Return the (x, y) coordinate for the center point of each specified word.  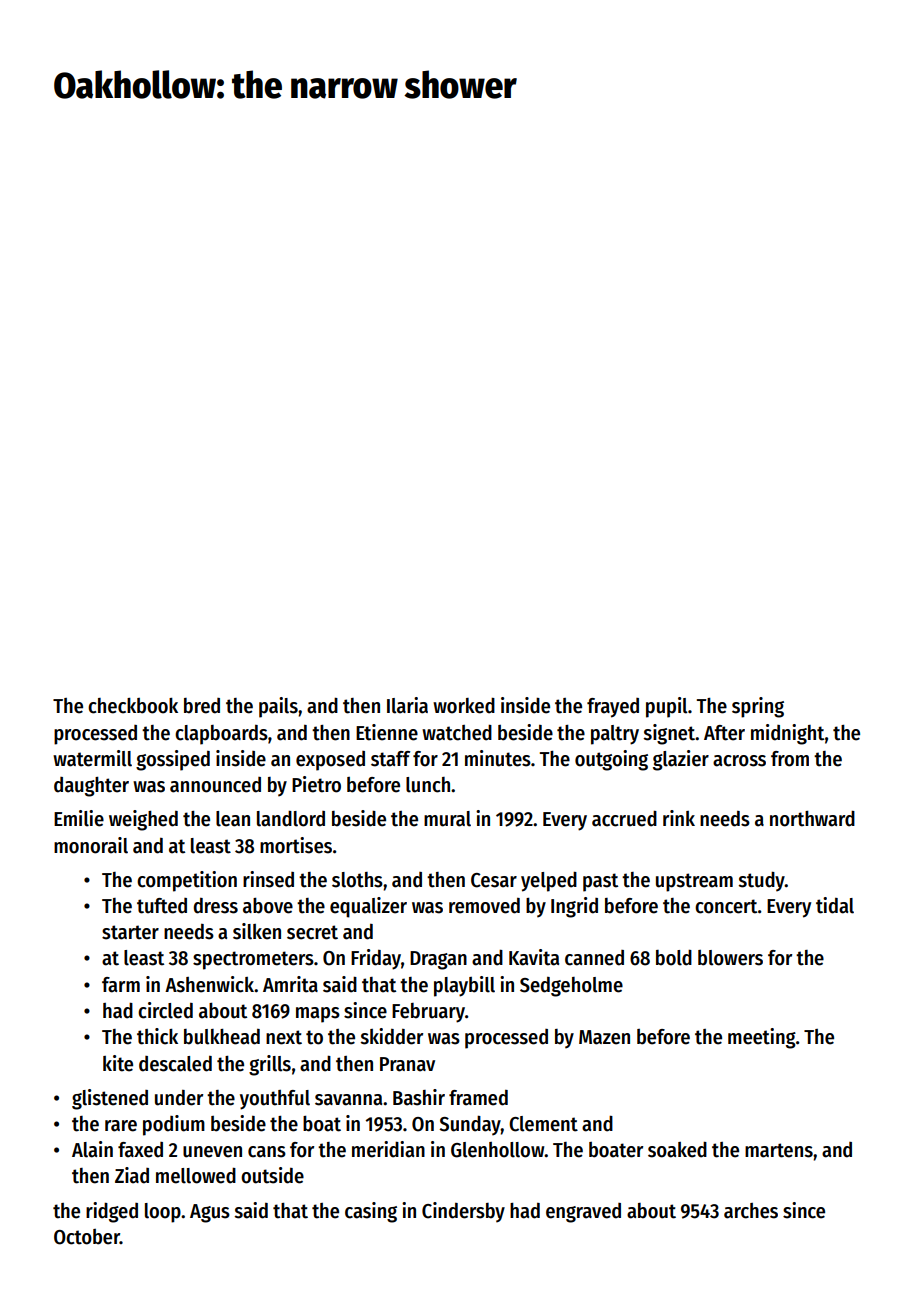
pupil (667, 707)
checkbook (133, 706)
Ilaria (407, 705)
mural (447, 819)
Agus (210, 1213)
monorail (91, 845)
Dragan (438, 960)
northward (812, 818)
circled (165, 1010)
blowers (730, 958)
